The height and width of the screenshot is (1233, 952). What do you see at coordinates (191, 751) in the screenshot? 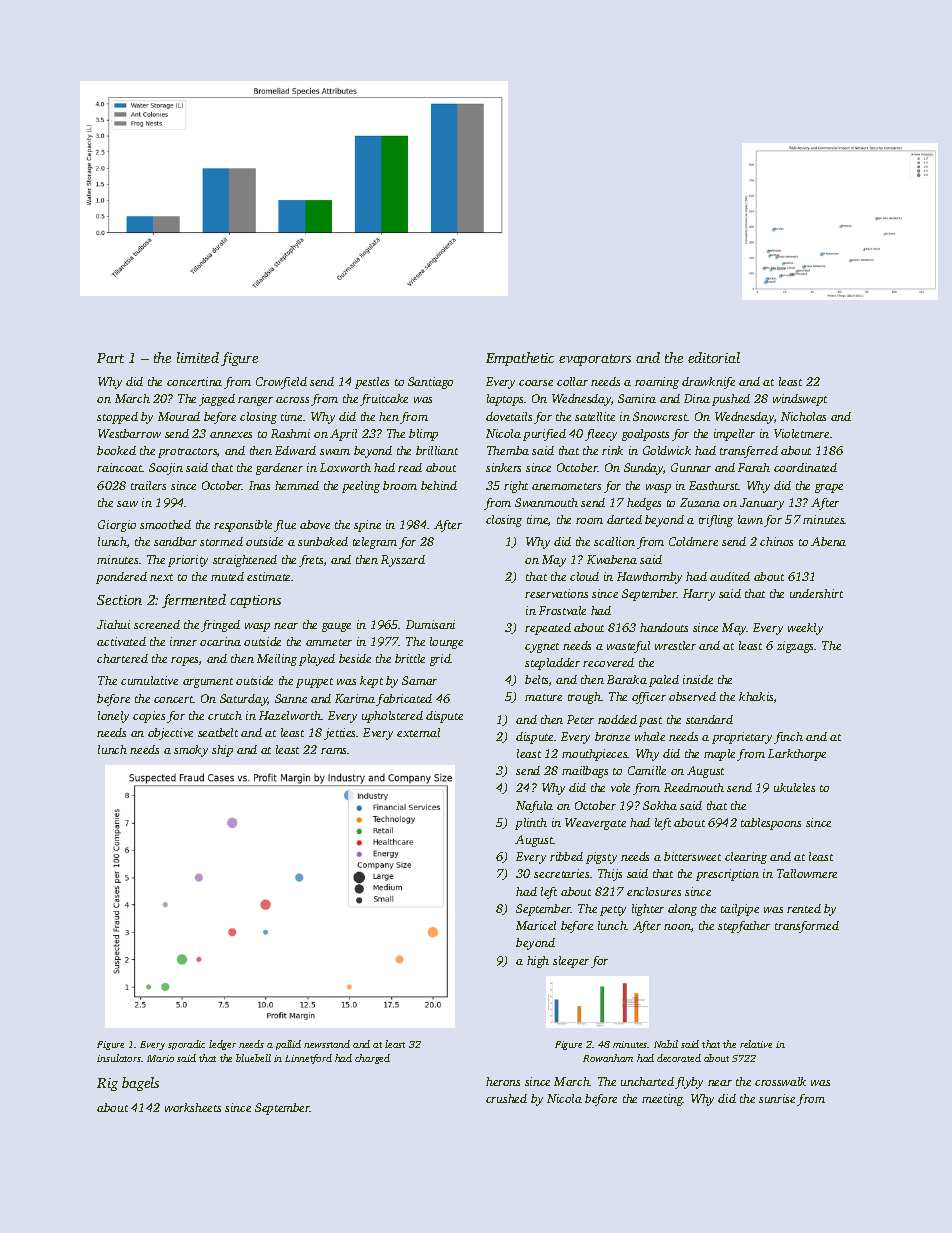
I see `smoky` at bounding box center [191, 751].
